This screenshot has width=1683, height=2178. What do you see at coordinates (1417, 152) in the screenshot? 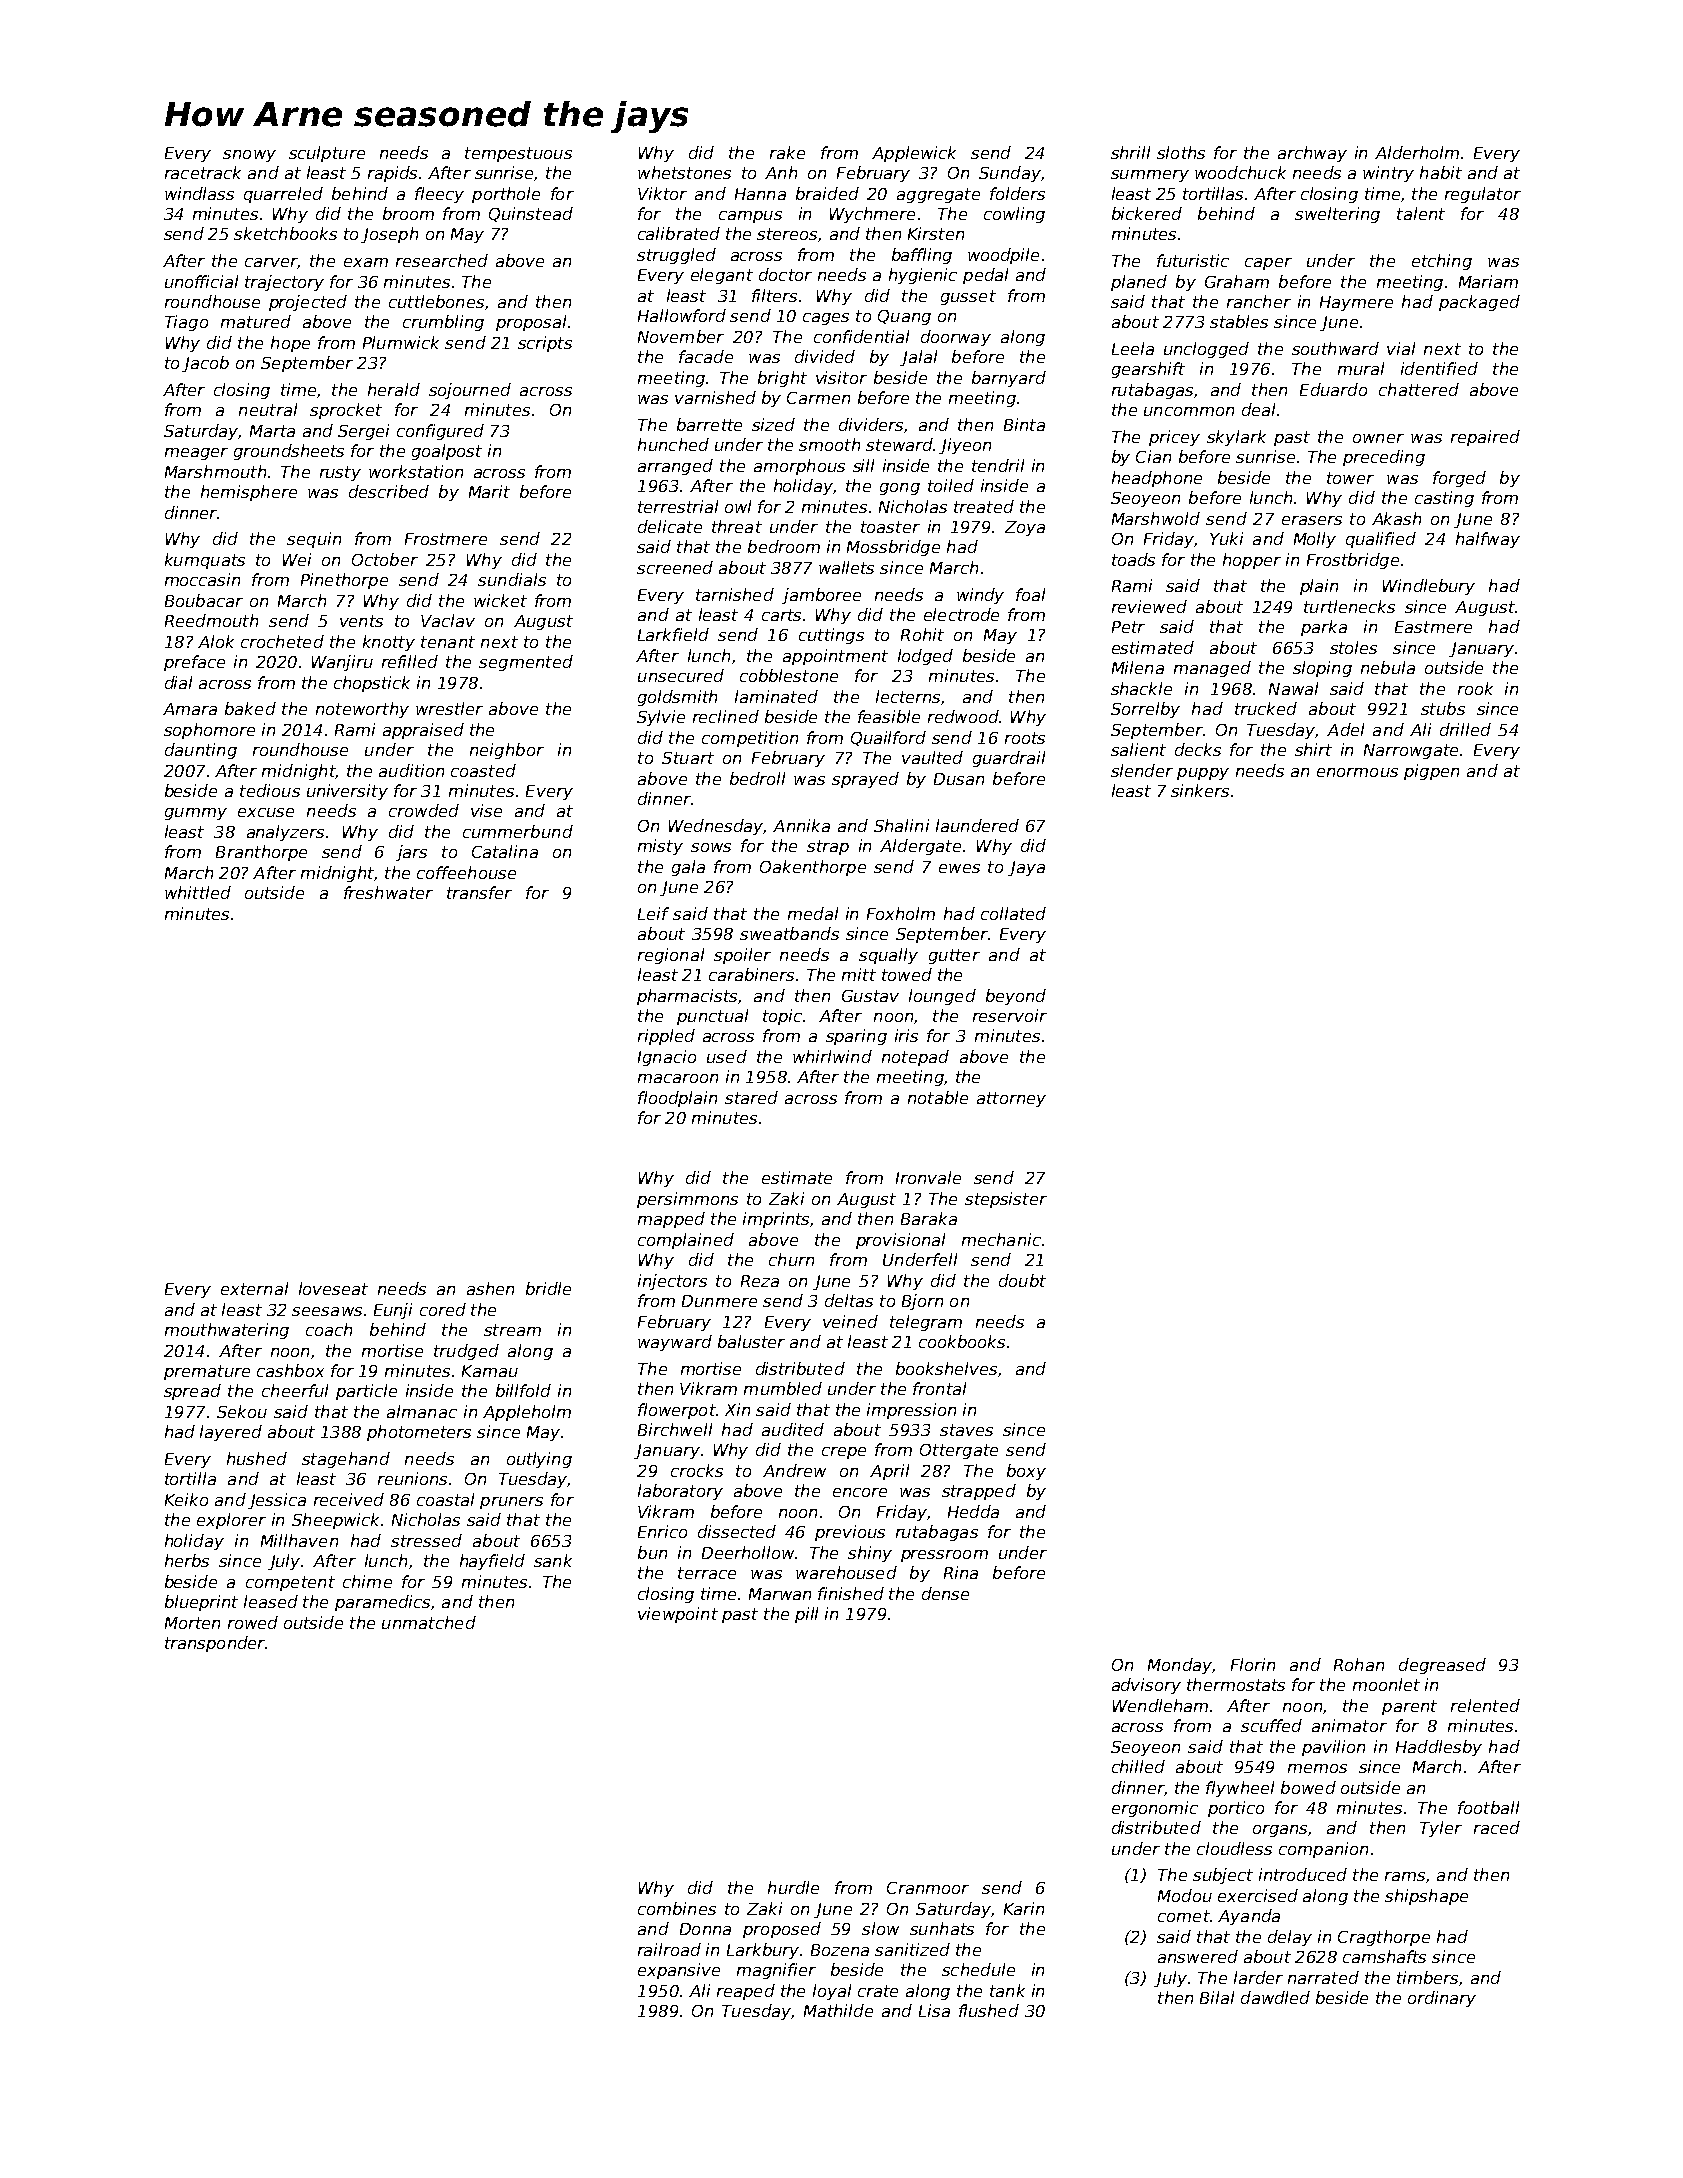
I see `Alderholm` at bounding box center [1417, 152].
